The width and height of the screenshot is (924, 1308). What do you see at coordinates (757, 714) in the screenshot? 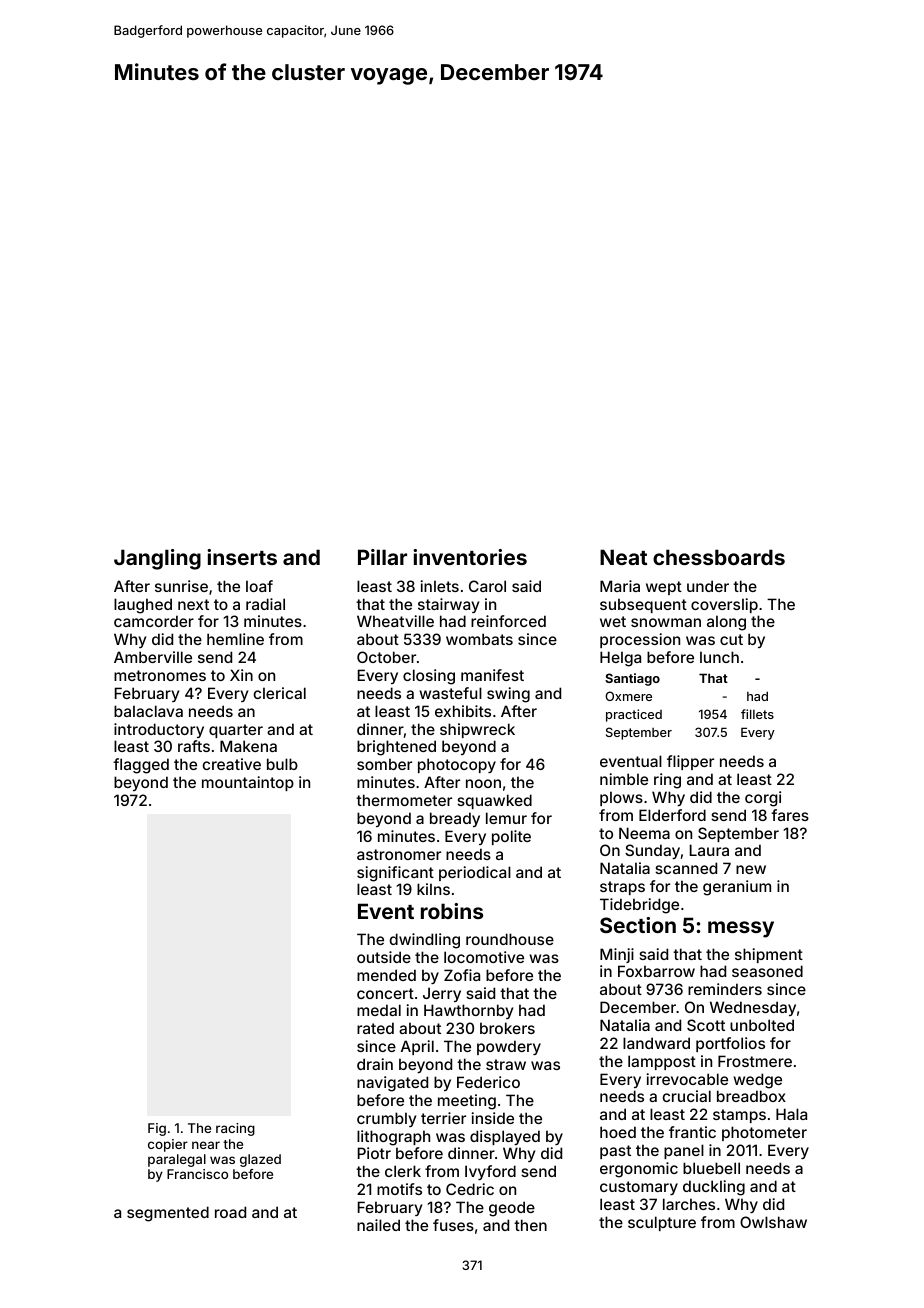
I see `fillets` at bounding box center [757, 714].
